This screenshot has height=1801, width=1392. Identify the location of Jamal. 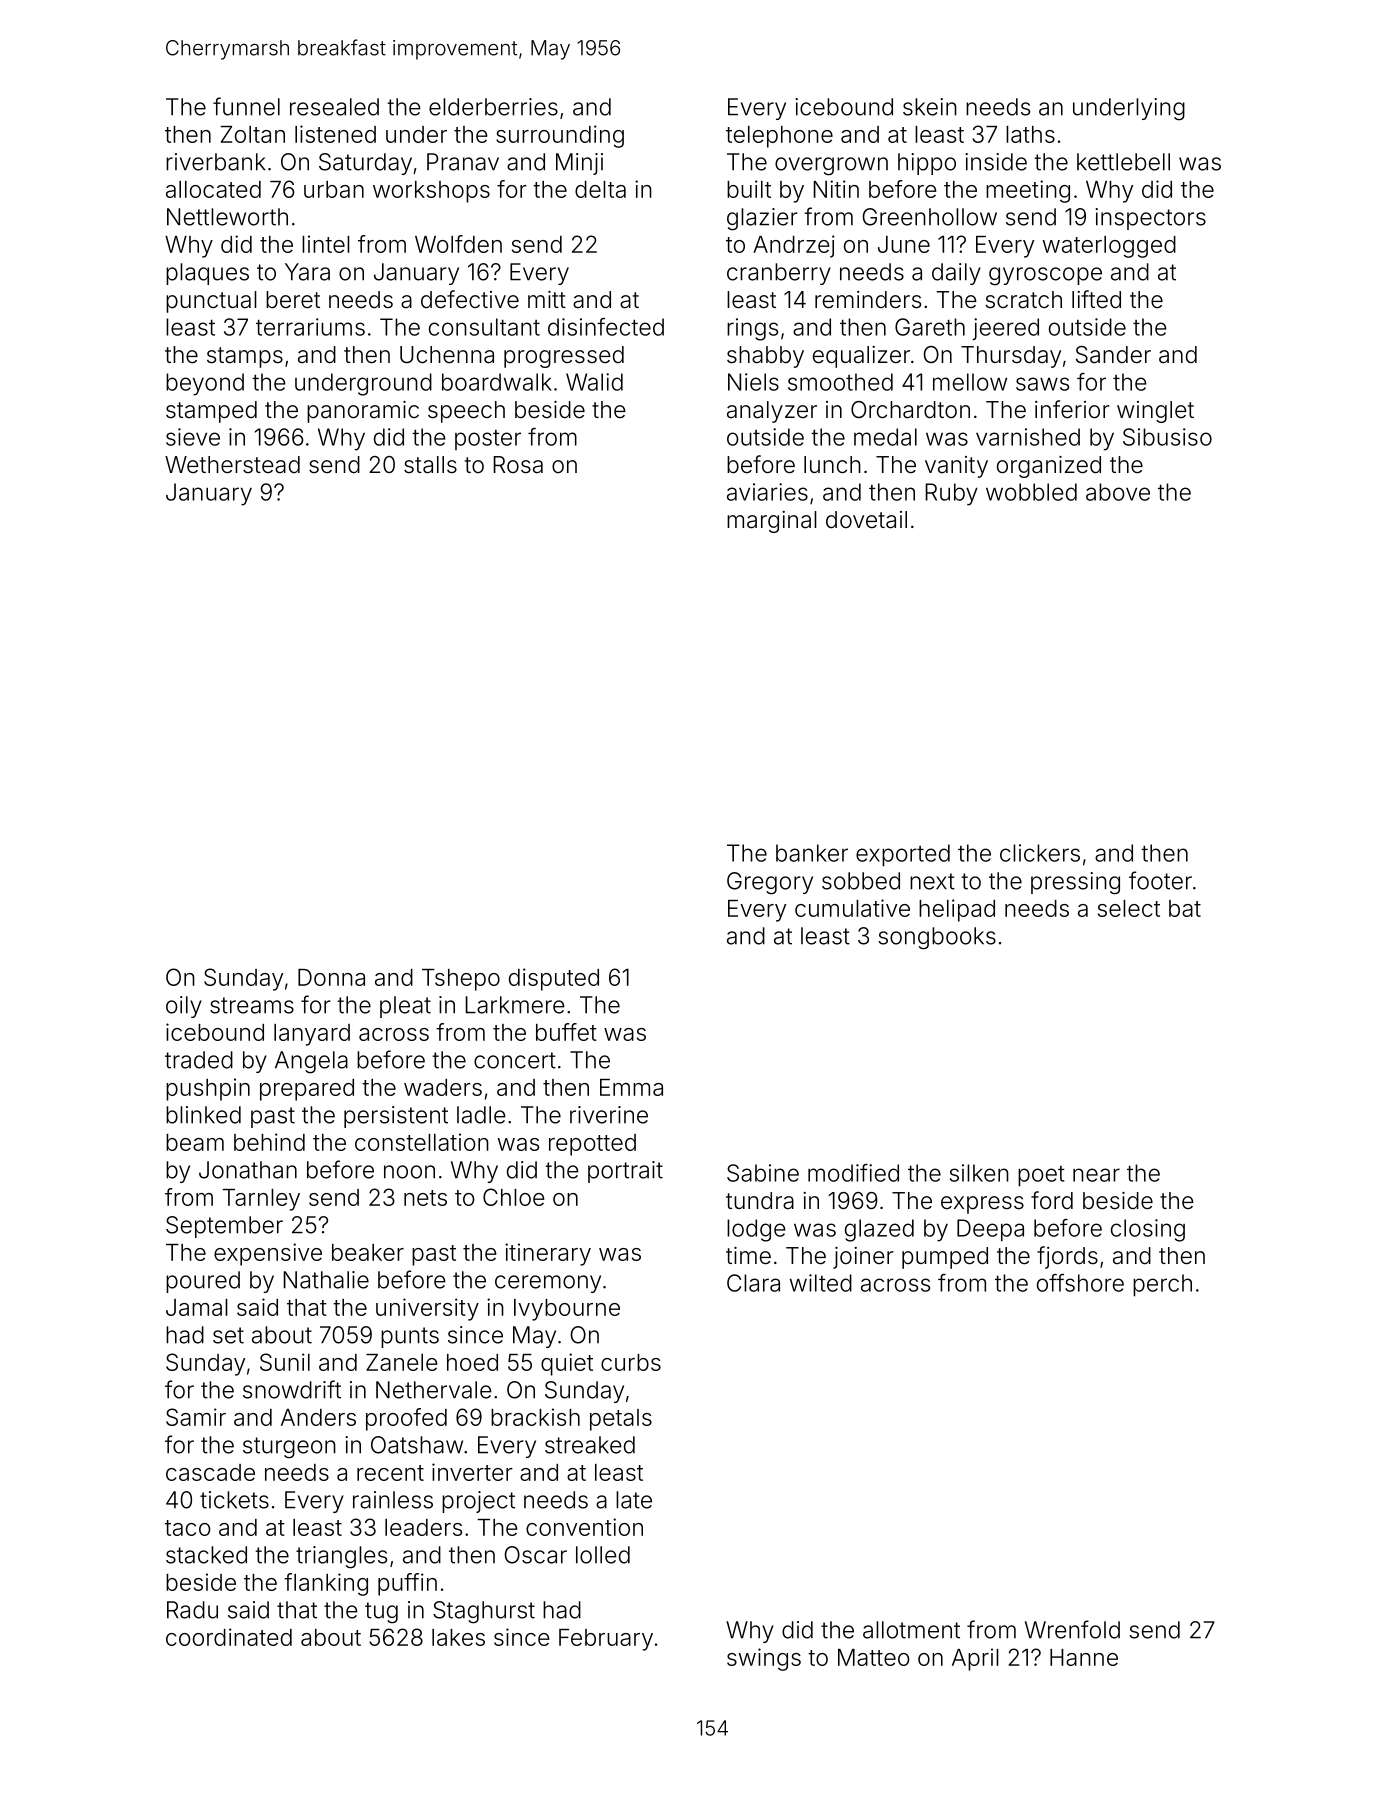
(197, 1307).
